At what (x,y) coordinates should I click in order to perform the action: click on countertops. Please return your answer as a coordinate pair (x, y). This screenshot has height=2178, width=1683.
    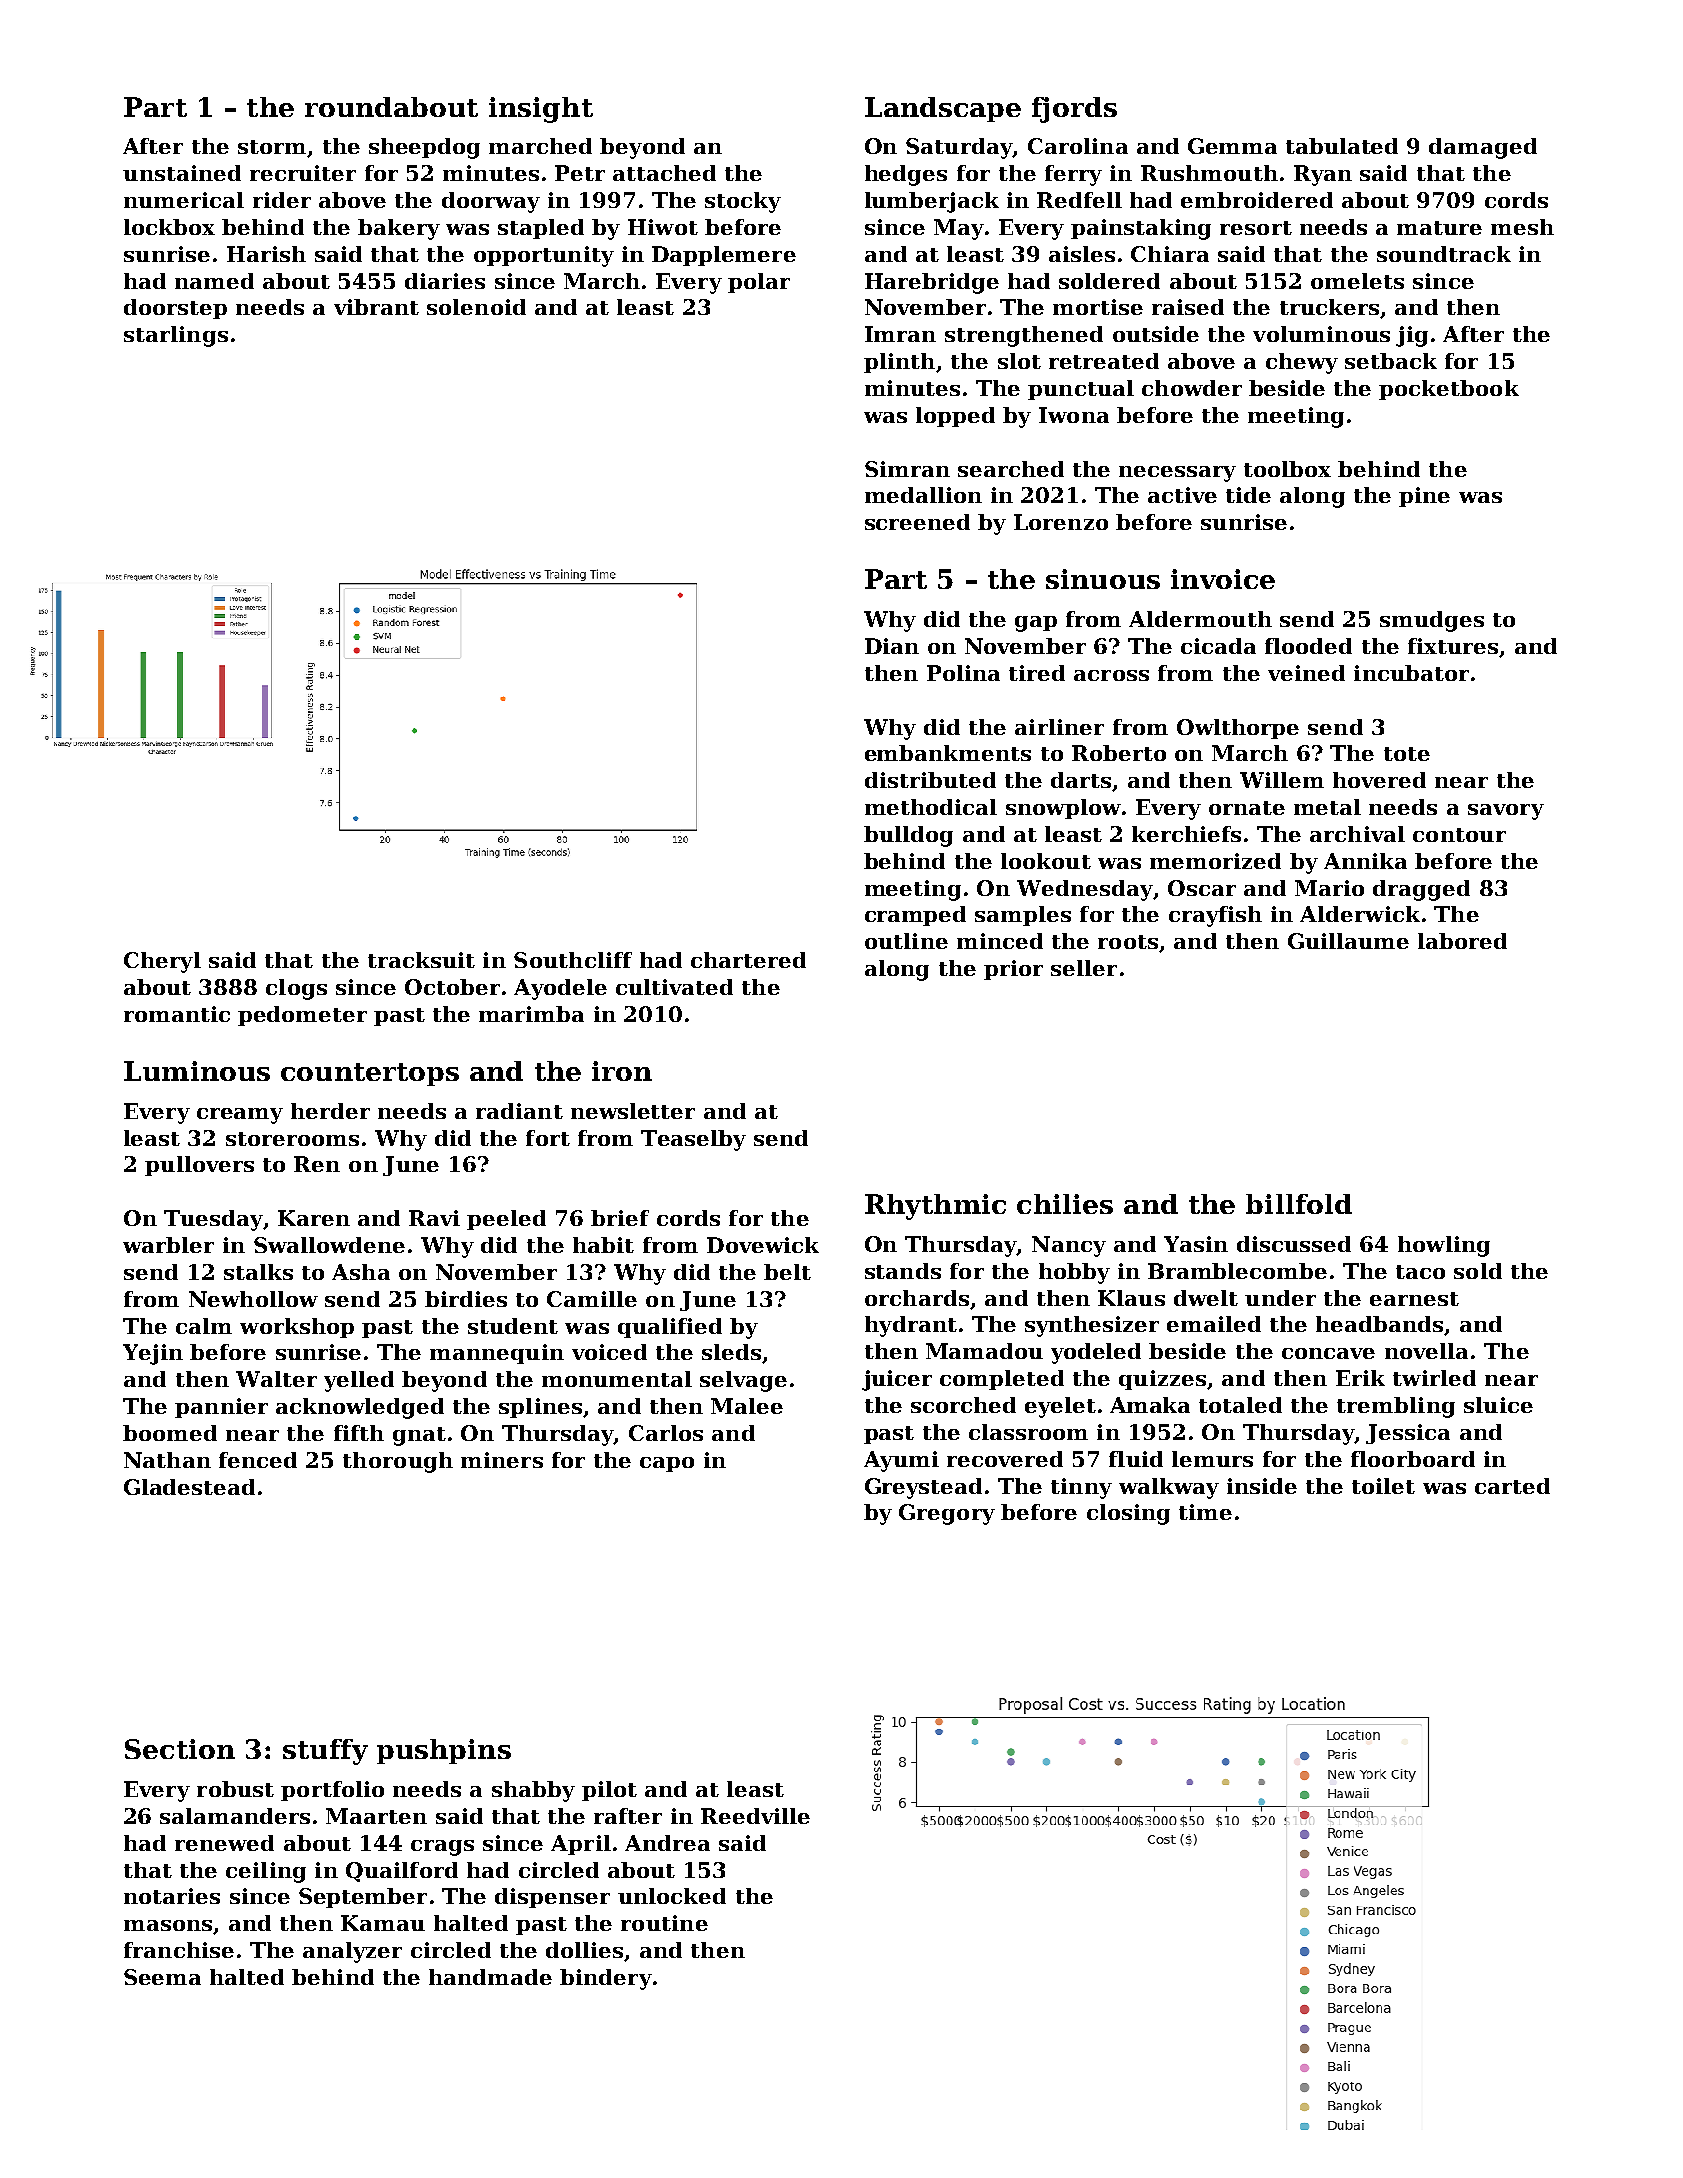
    Looking at the image, I should click on (370, 1074).
